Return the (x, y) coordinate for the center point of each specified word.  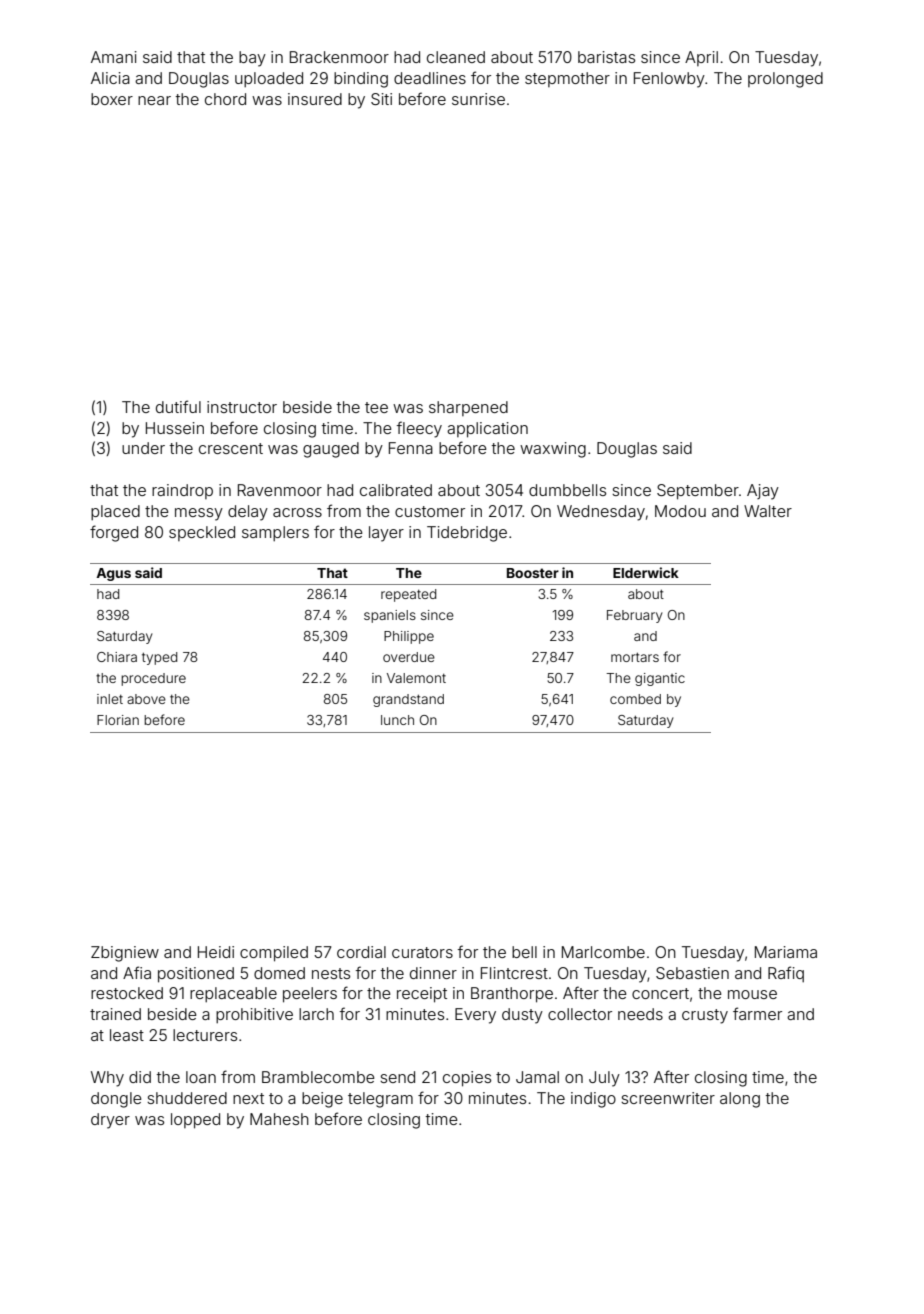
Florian (118, 720)
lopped (195, 1121)
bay (252, 59)
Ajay (763, 492)
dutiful (178, 406)
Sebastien (692, 973)
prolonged (785, 80)
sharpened (468, 408)
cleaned (456, 57)
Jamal (537, 1077)
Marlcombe (603, 952)
